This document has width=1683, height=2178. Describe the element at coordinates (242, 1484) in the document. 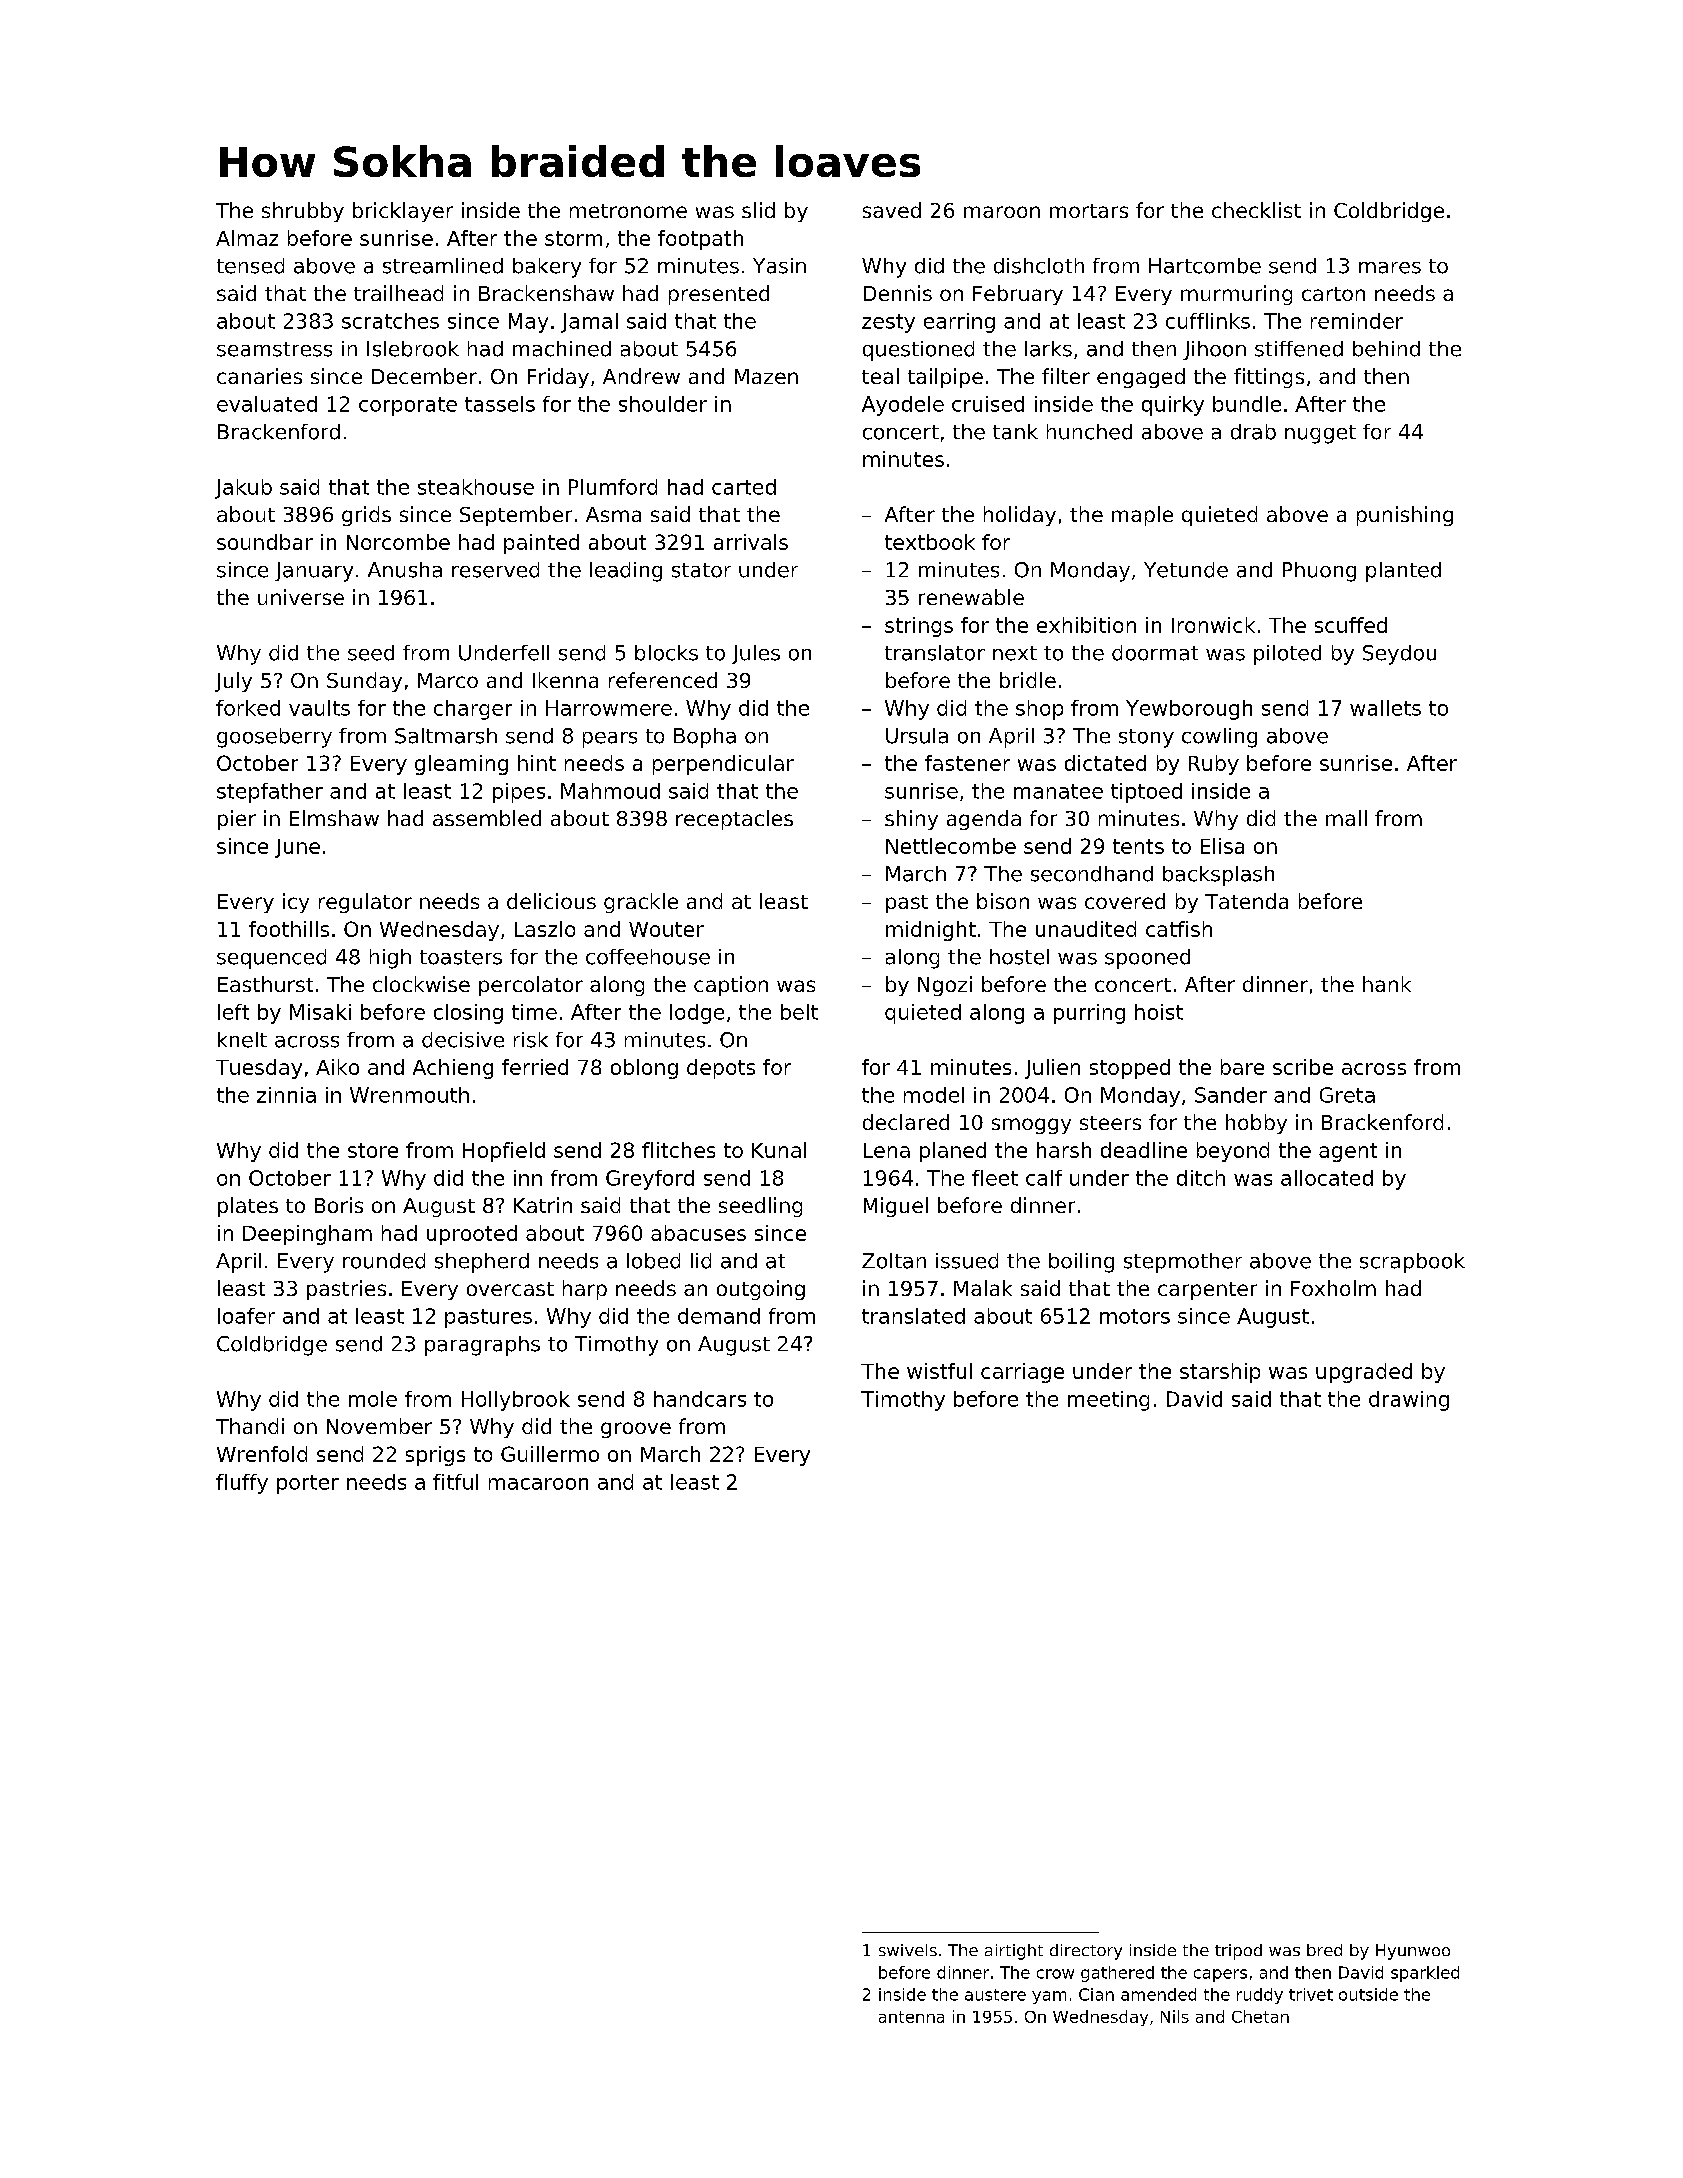

I see `fluffy` at that location.
